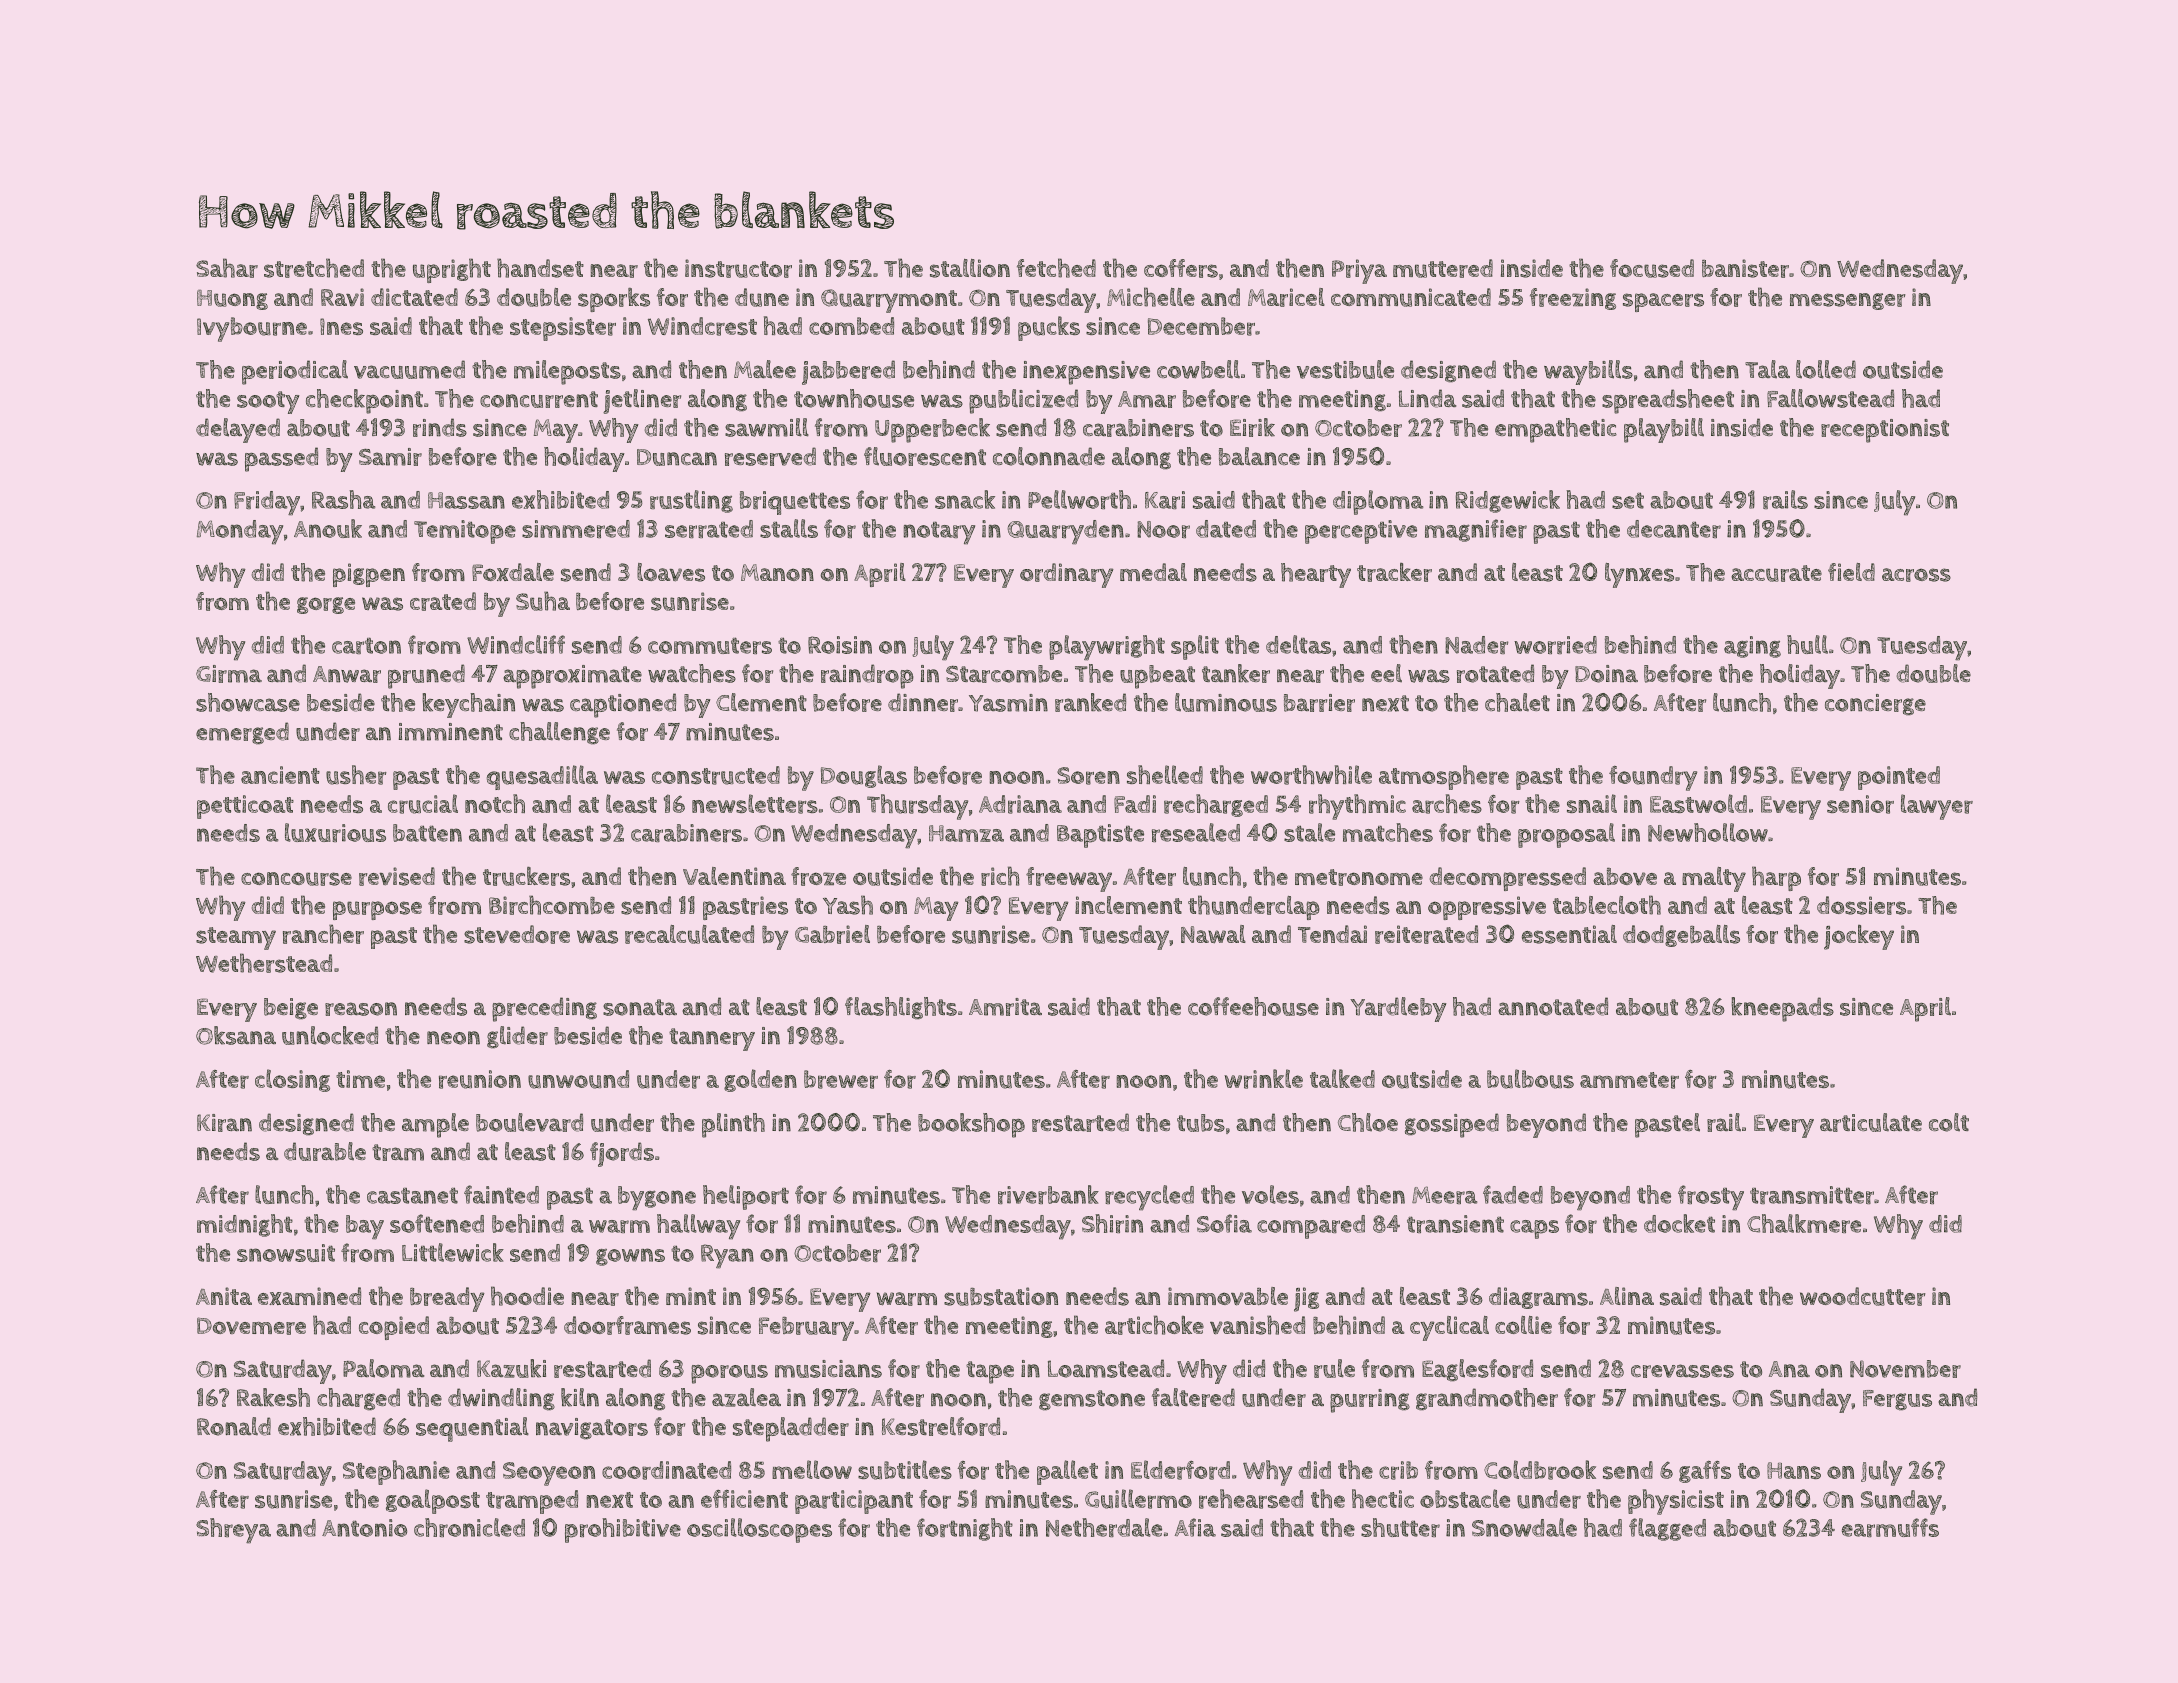 The image size is (2178, 1683). I want to click on concurrent, so click(539, 399).
